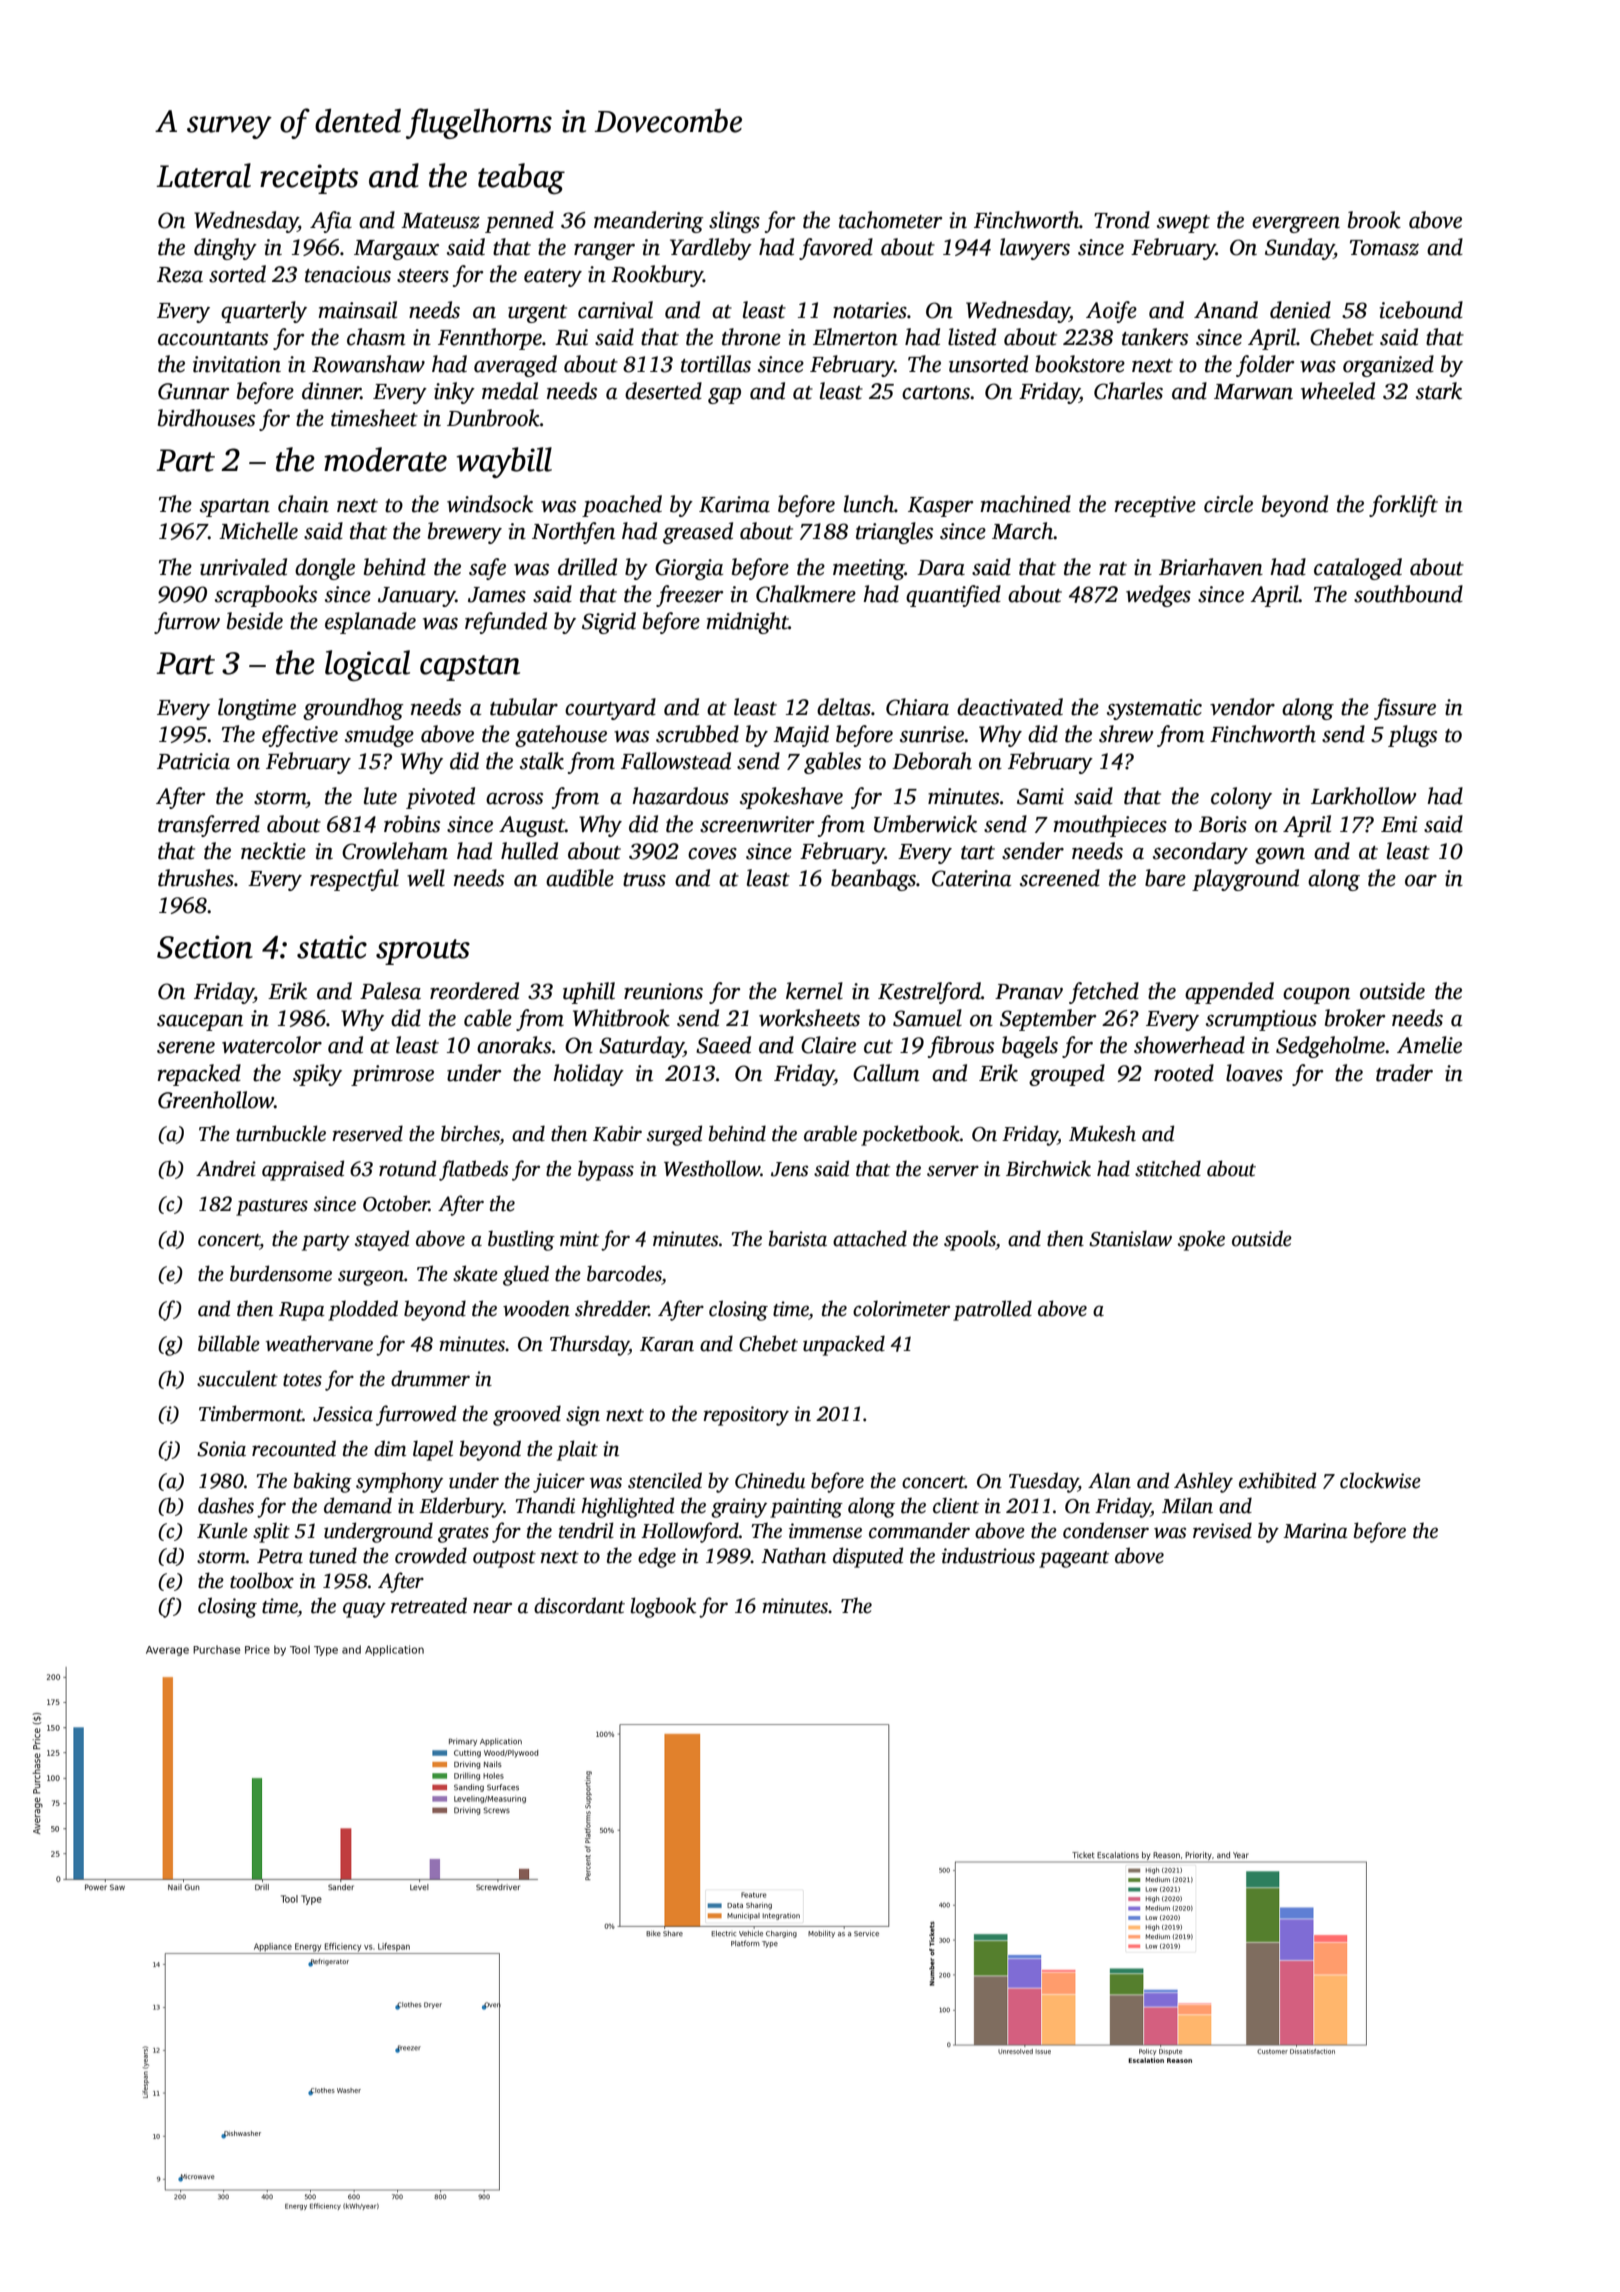 This screenshot has height=2292, width=1620. I want to click on chain, so click(303, 504).
